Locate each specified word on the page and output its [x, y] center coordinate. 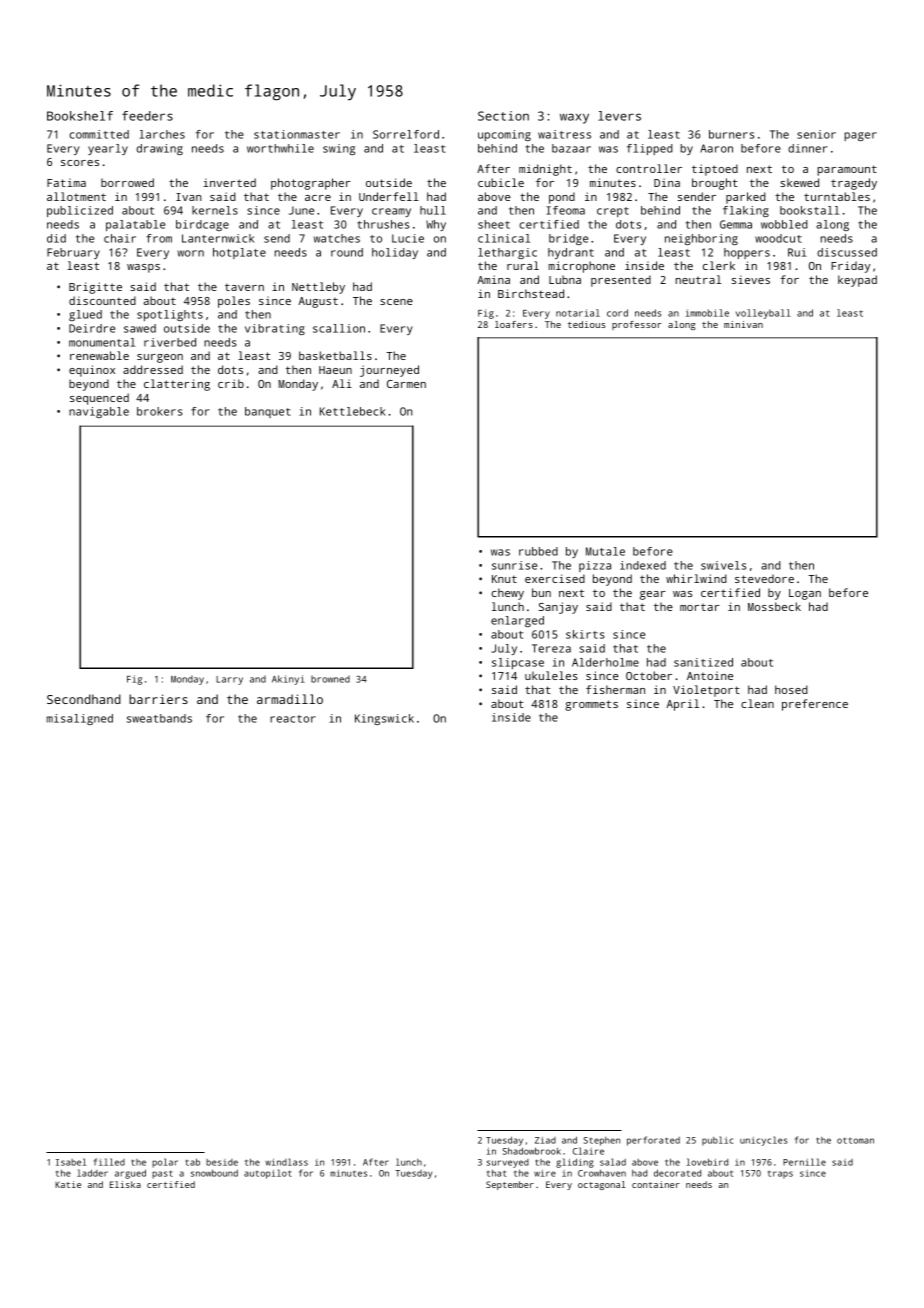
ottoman [855, 1140]
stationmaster [297, 134]
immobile [707, 313]
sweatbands [159, 718]
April [682, 705]
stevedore [764, 578]
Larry [229, 680]
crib [231, 383]
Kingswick [384, 719]
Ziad [545, 1140]
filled [109, 1162]
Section [503, 116]
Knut [504, 579]
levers [619, 116]
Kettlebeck [353, 411]
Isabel [71, 1162]
